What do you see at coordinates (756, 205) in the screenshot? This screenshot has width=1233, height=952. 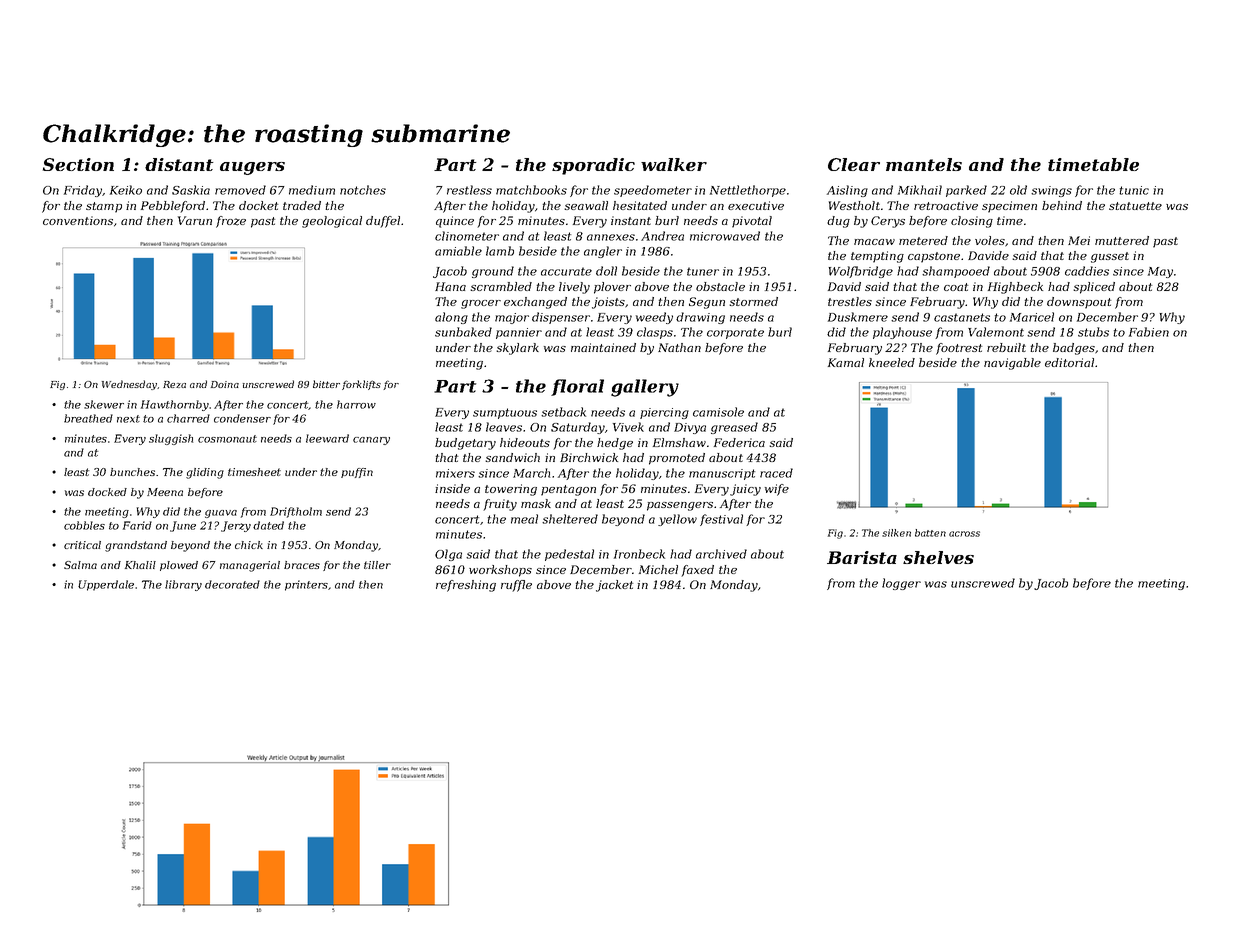 I see `executive` at bounding box center [756, 205].
